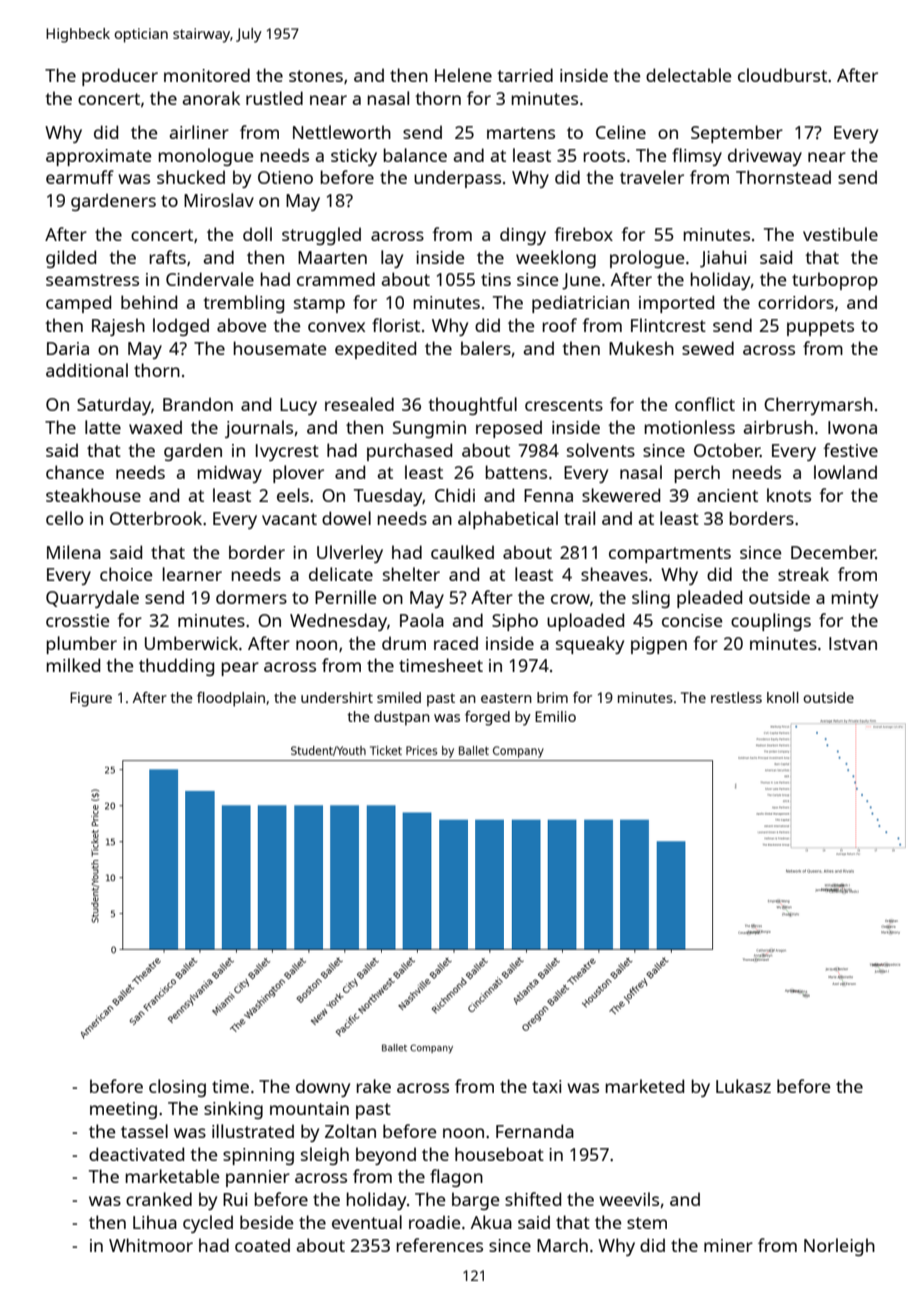  Describe the element at coordinates (782, 75) in the image. I see `cloudburst` at that location.
